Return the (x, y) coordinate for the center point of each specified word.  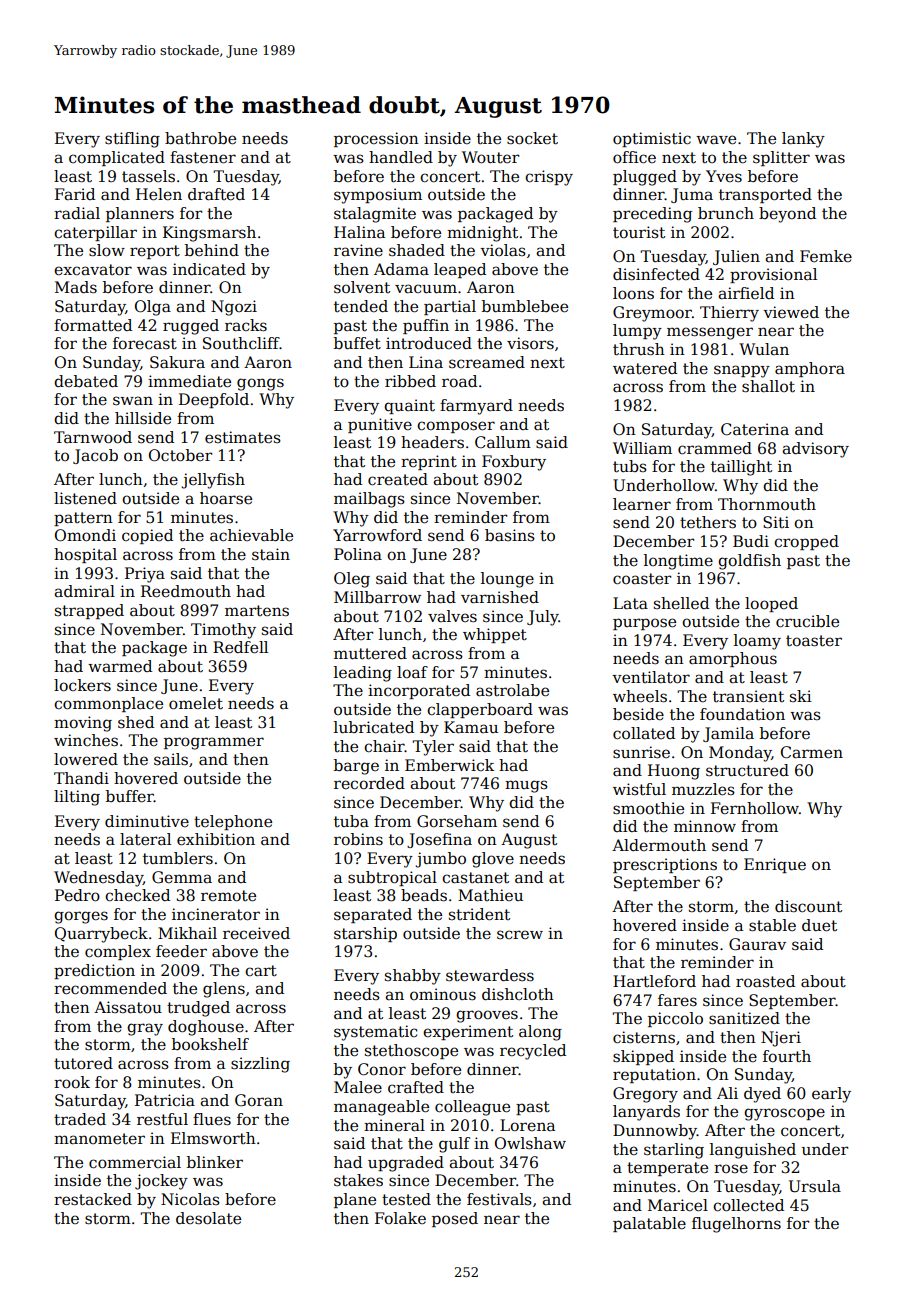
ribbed (410, 381)
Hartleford (654, 981)
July (543, 618)
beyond (787, 215)
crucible (807, 621)
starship (365, 934)
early (831, 1095)
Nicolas (190, 1199)
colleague (472, 1108)
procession (376, 139)
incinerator (216, 914)
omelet (196, 703)
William (642, 448)
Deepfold (214, 400)
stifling (132, 140)
